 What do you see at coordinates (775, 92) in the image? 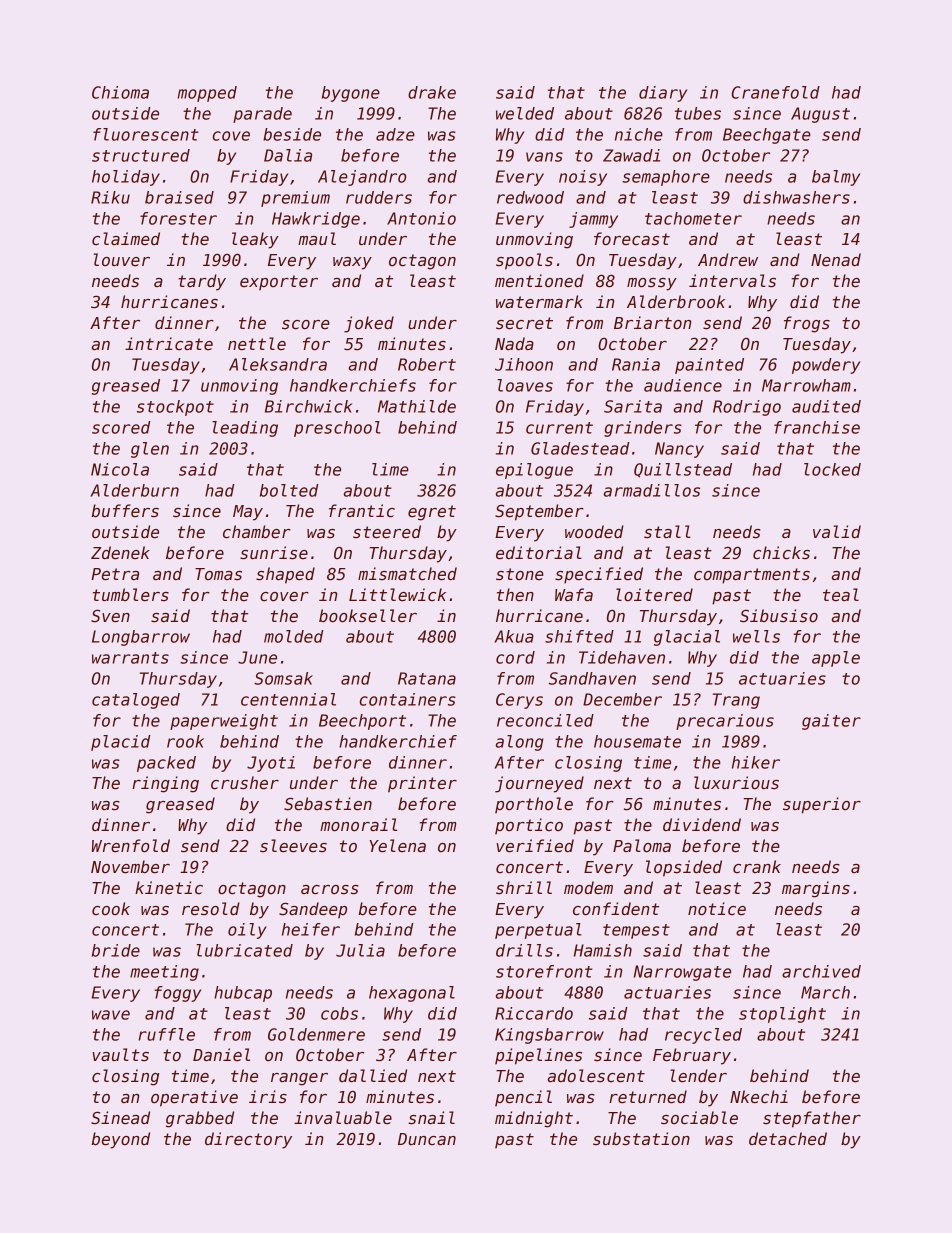
I see `Cranefold` at bounding box center [775, 92].
